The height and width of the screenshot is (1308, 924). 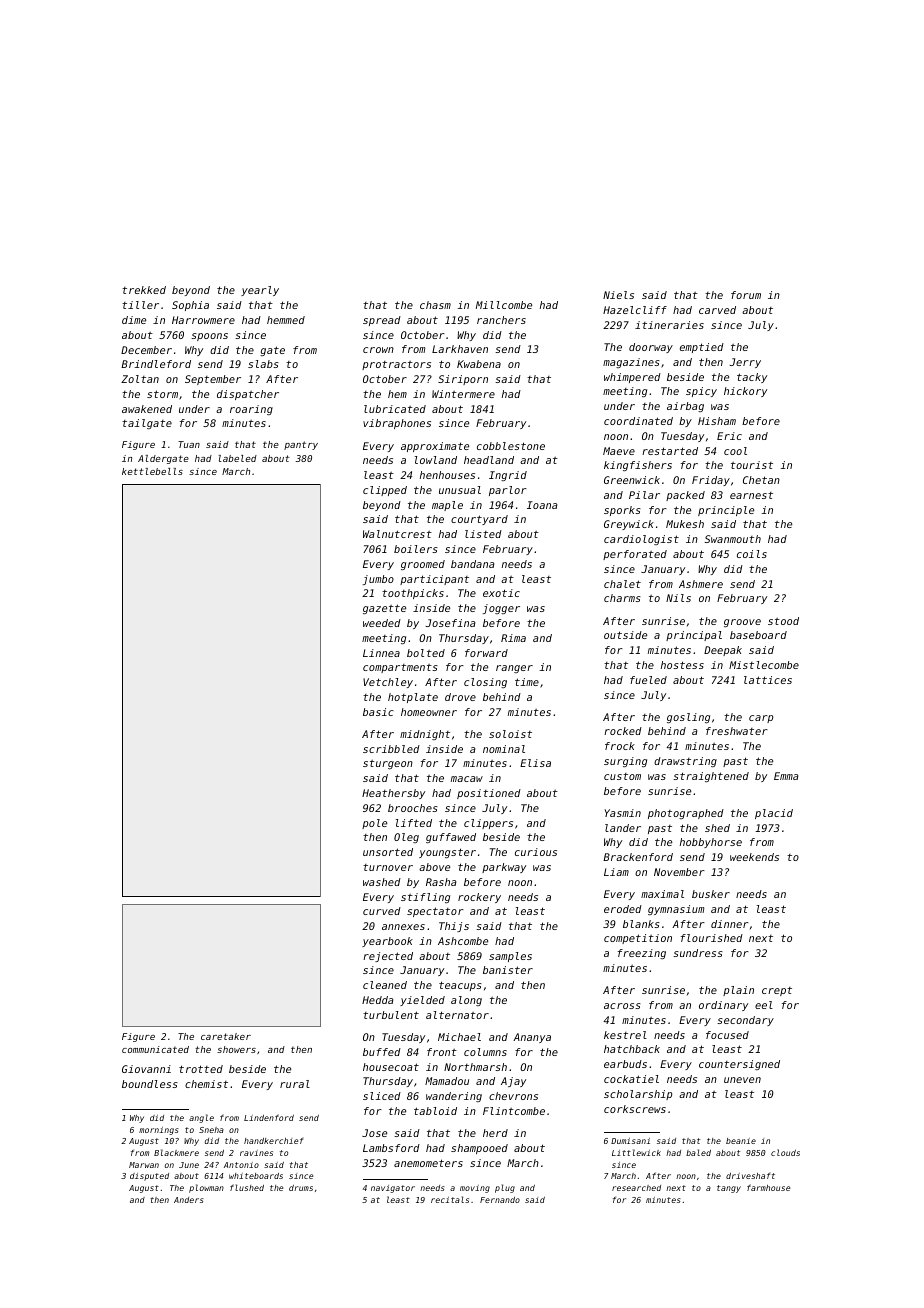 I want to click on Linnea, so click(x=381, y=653).
